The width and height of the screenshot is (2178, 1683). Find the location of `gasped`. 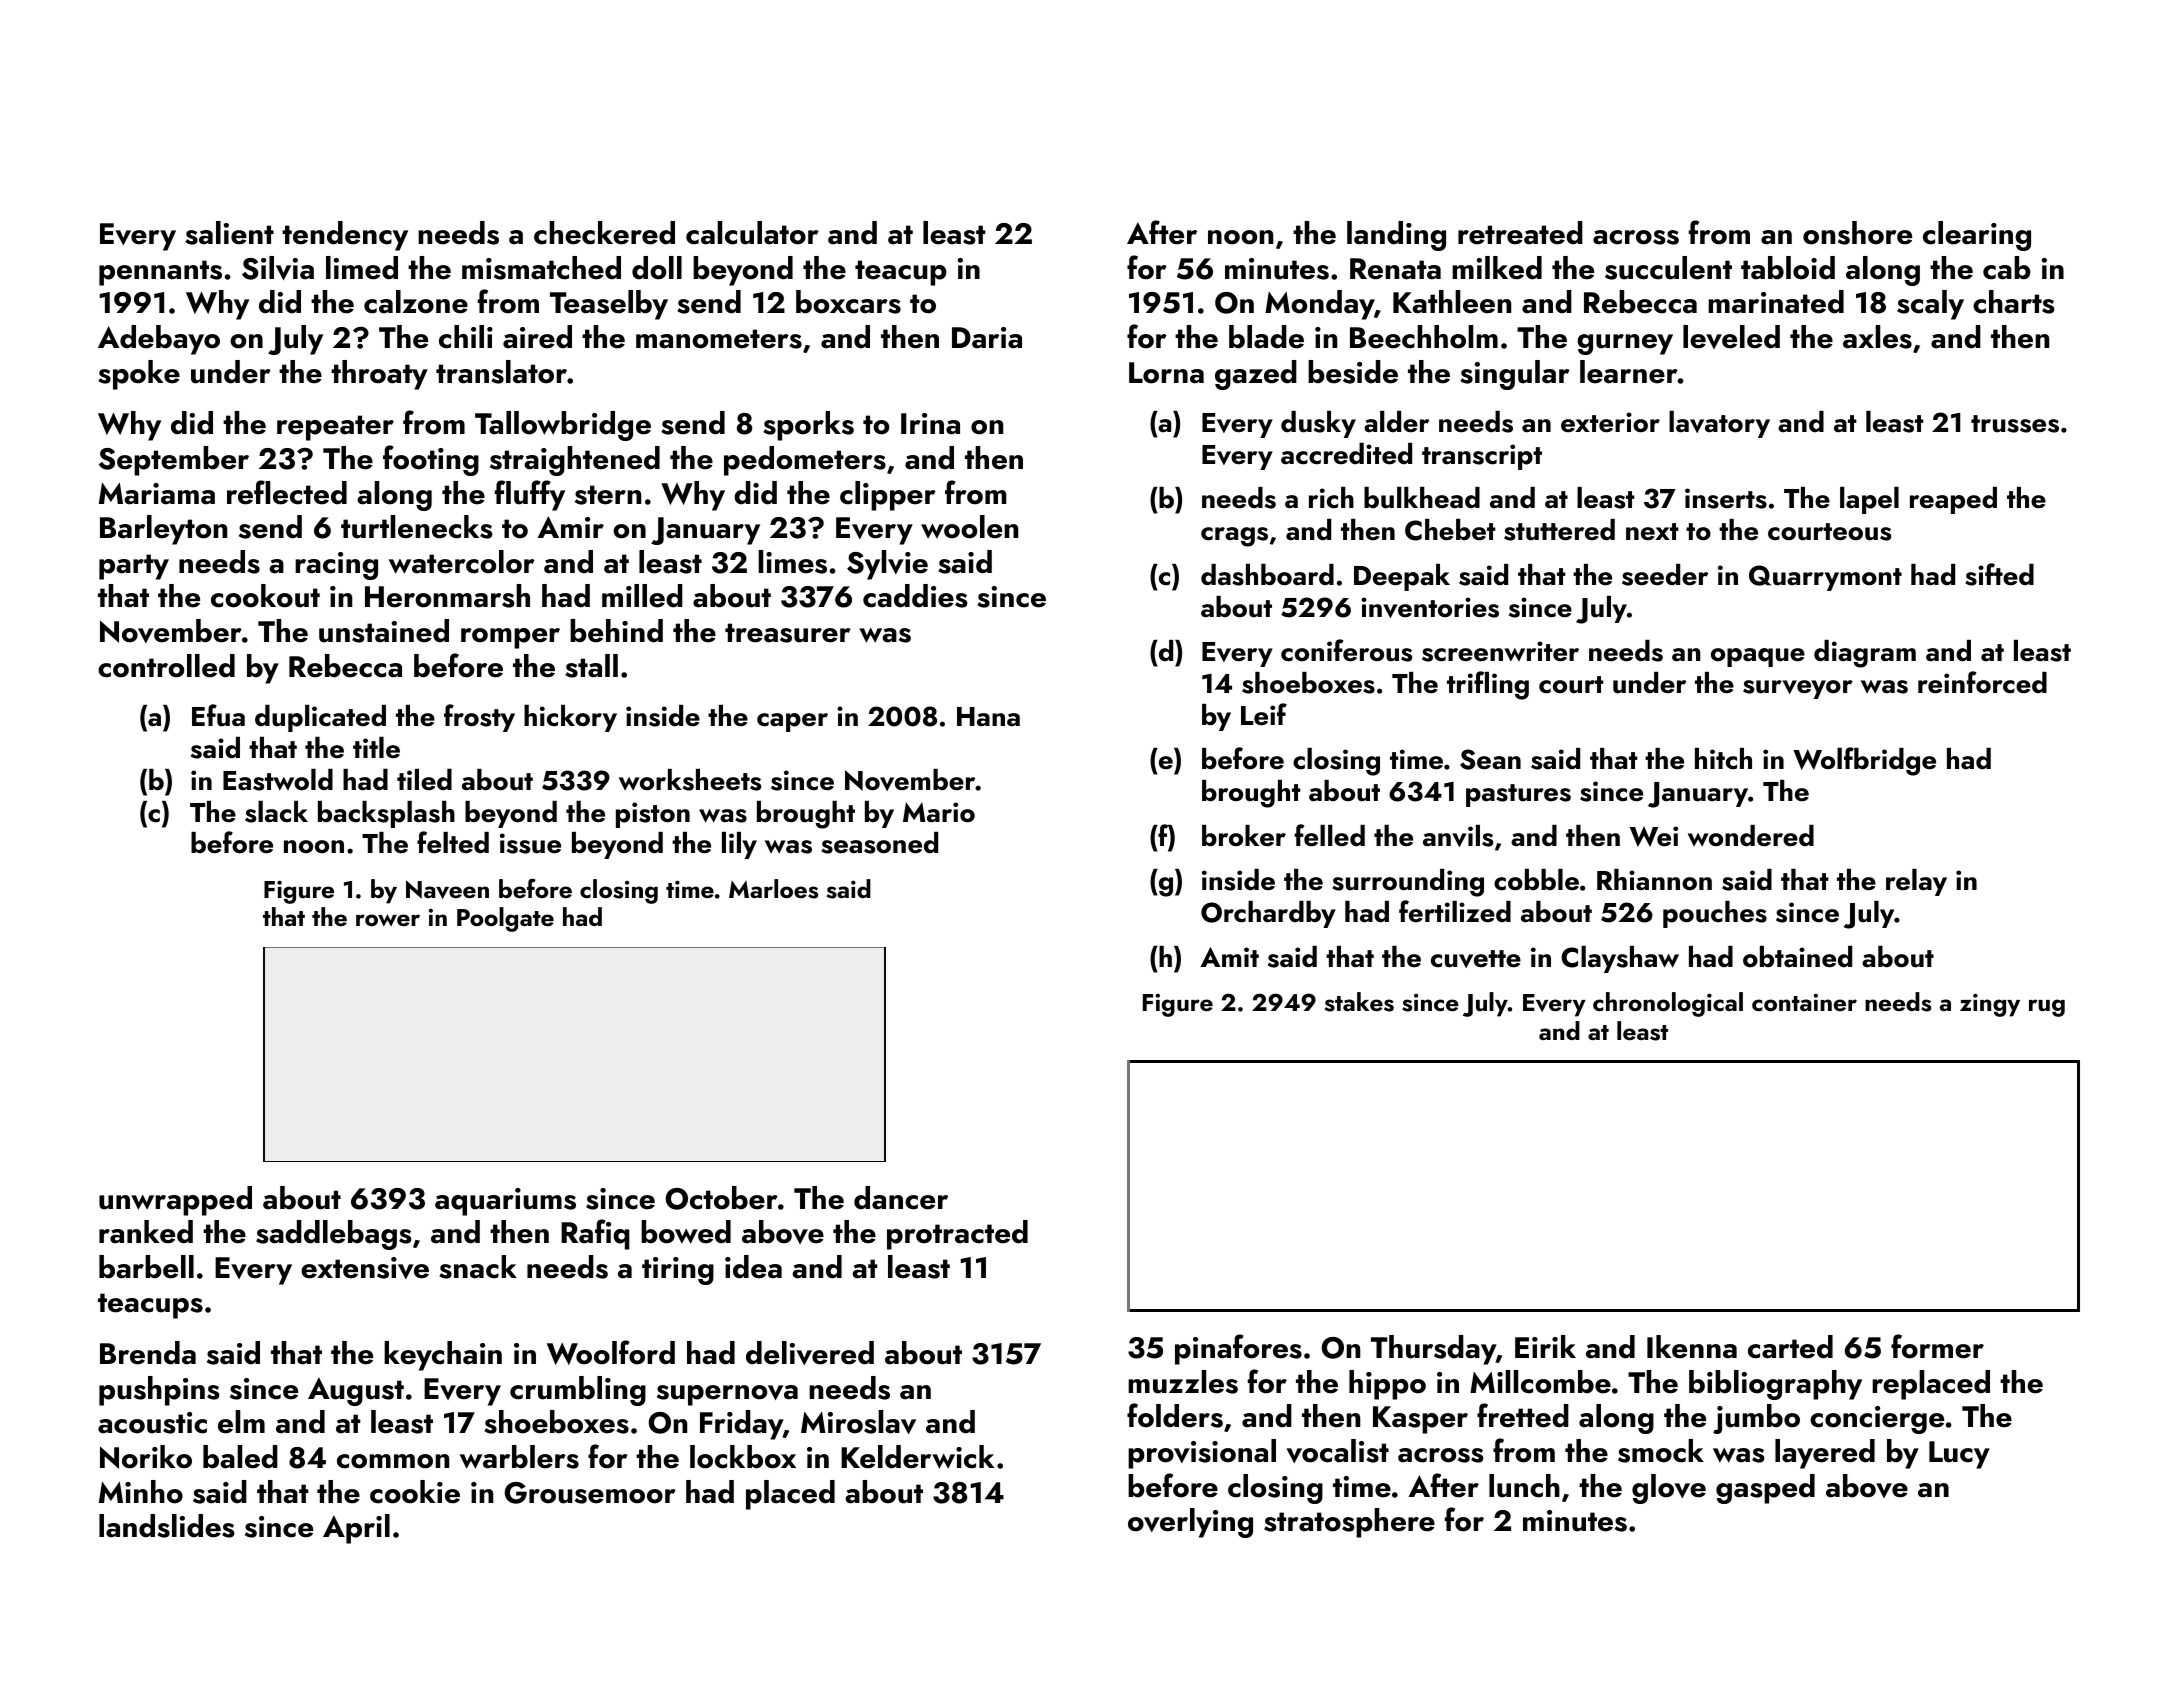

gasped is located at coordinates (1765, 1489).
